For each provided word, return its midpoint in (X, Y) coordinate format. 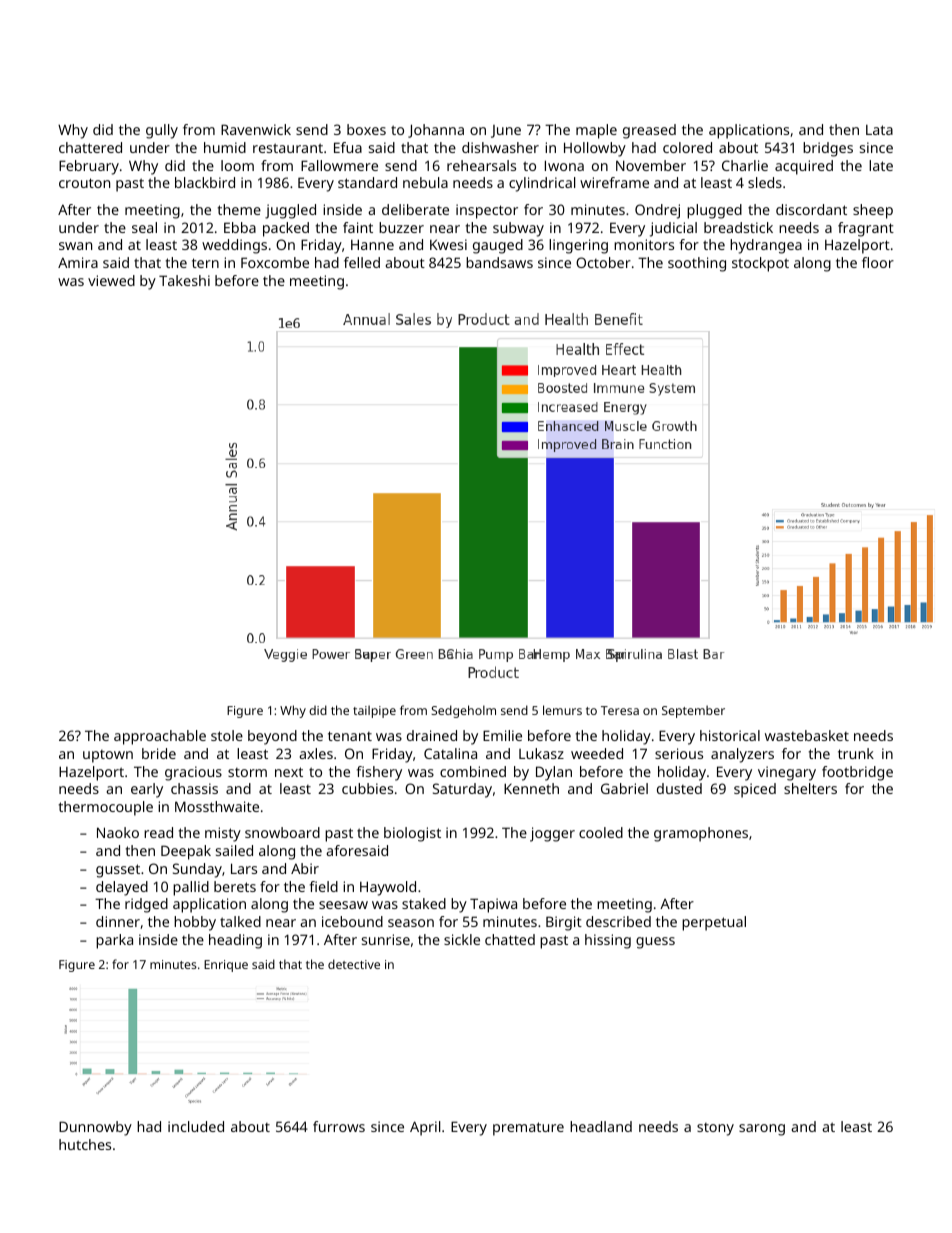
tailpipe (374, 711)
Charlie (745, 165)
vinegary (787, 773)
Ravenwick (256, 129)
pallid (191, 888)
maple (596, 131)
